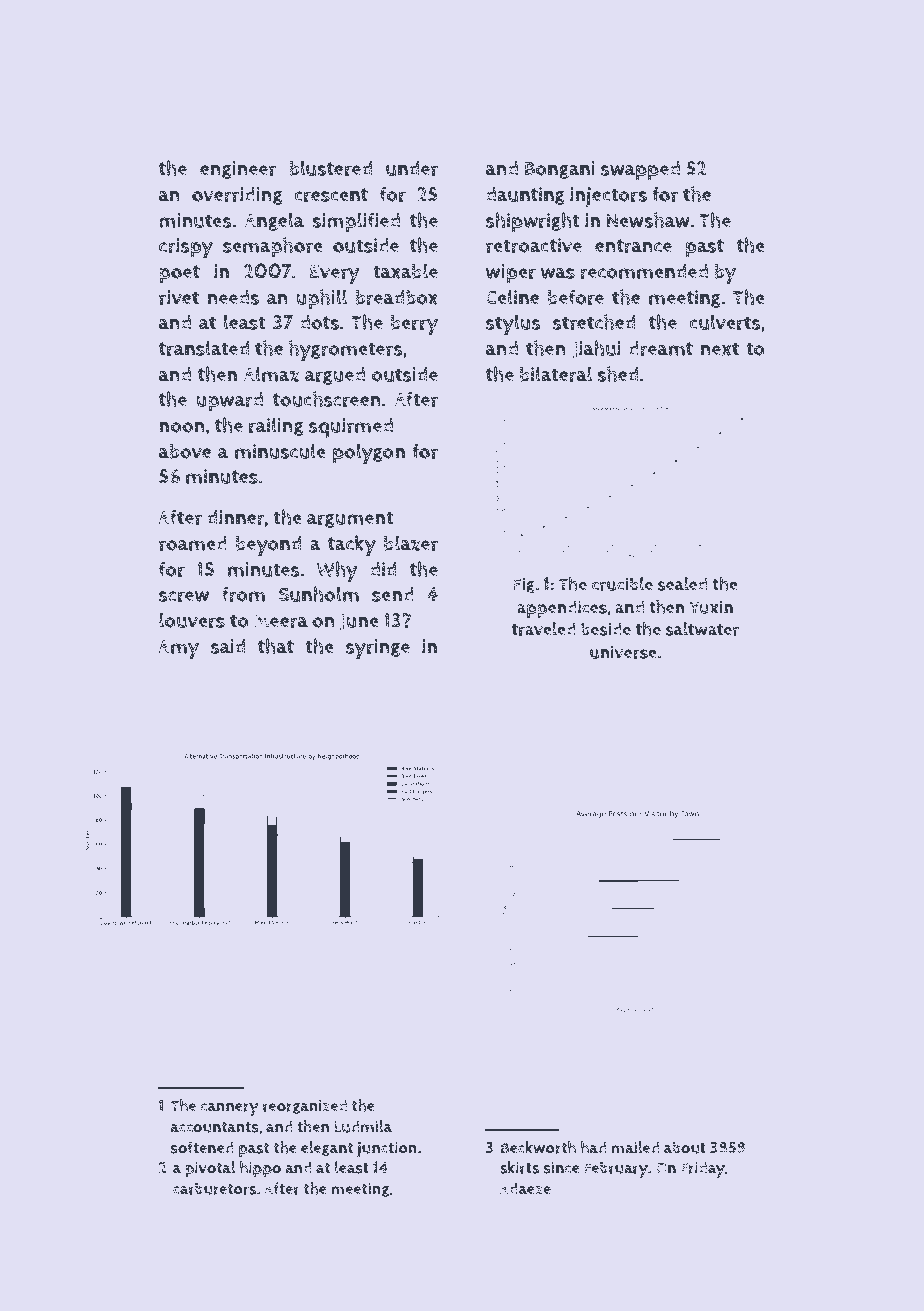  What do you see at coordinates (276, 646) in the document?
I see `that` at bounding box center [276, 646].
